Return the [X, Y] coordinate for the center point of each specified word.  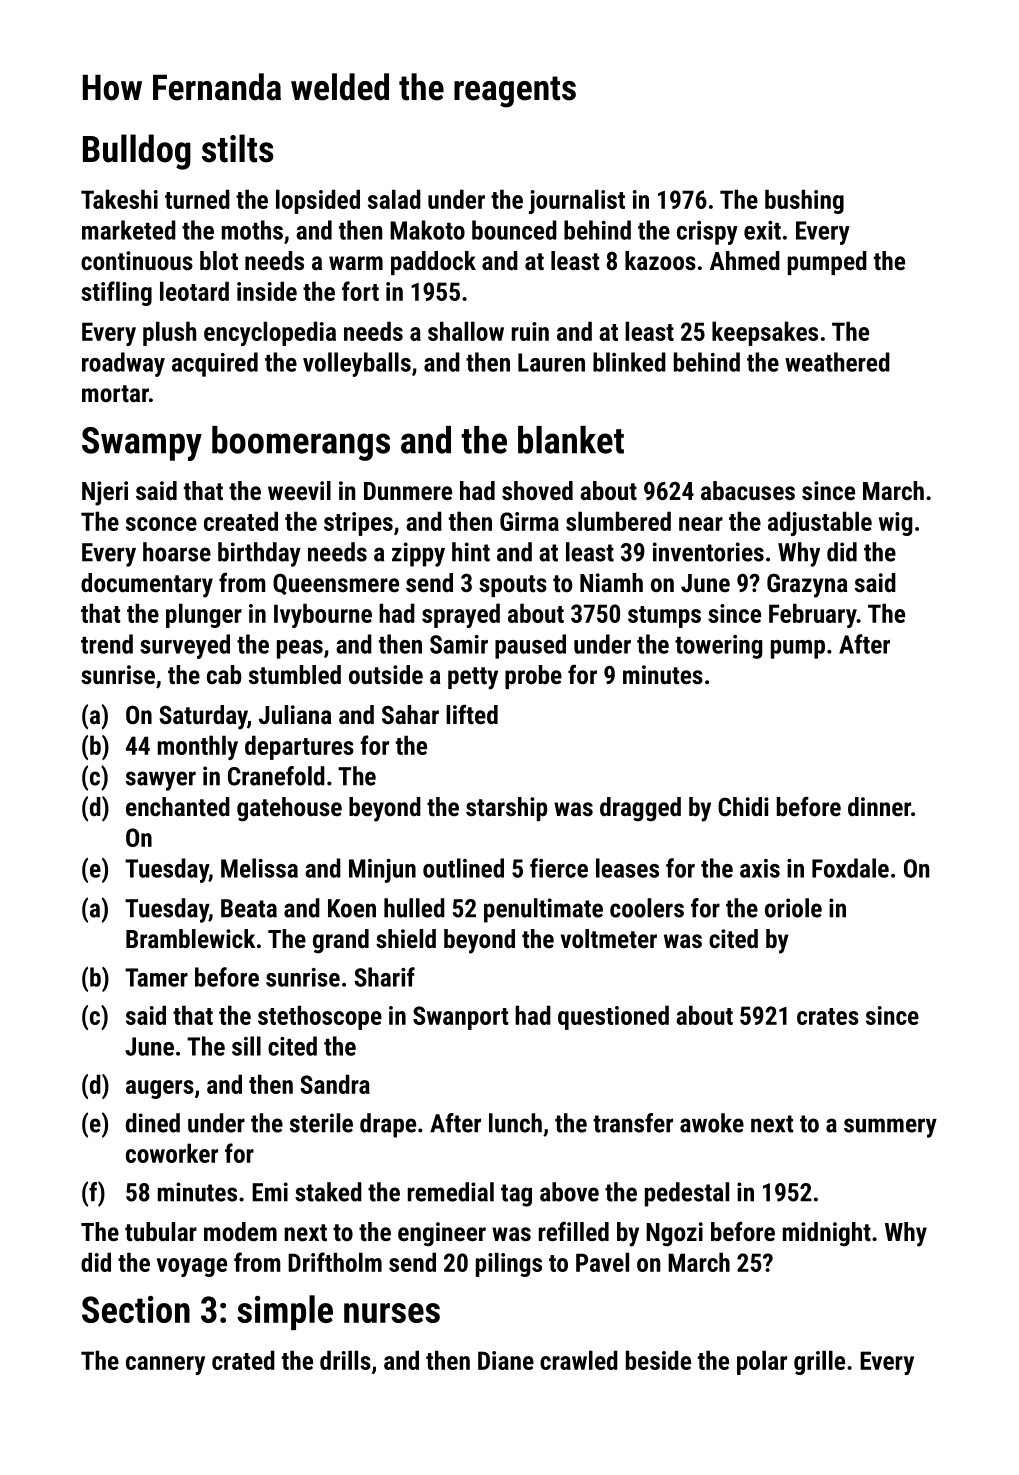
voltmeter [609, 938]
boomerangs [301, 443]
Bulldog [137, 152]
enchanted [178, 806]
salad [394, 199]
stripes [358, 524]
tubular [161, 1231]
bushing [804, 201]
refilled [574, 1231]
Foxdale [850, 868]
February [813, 615]
